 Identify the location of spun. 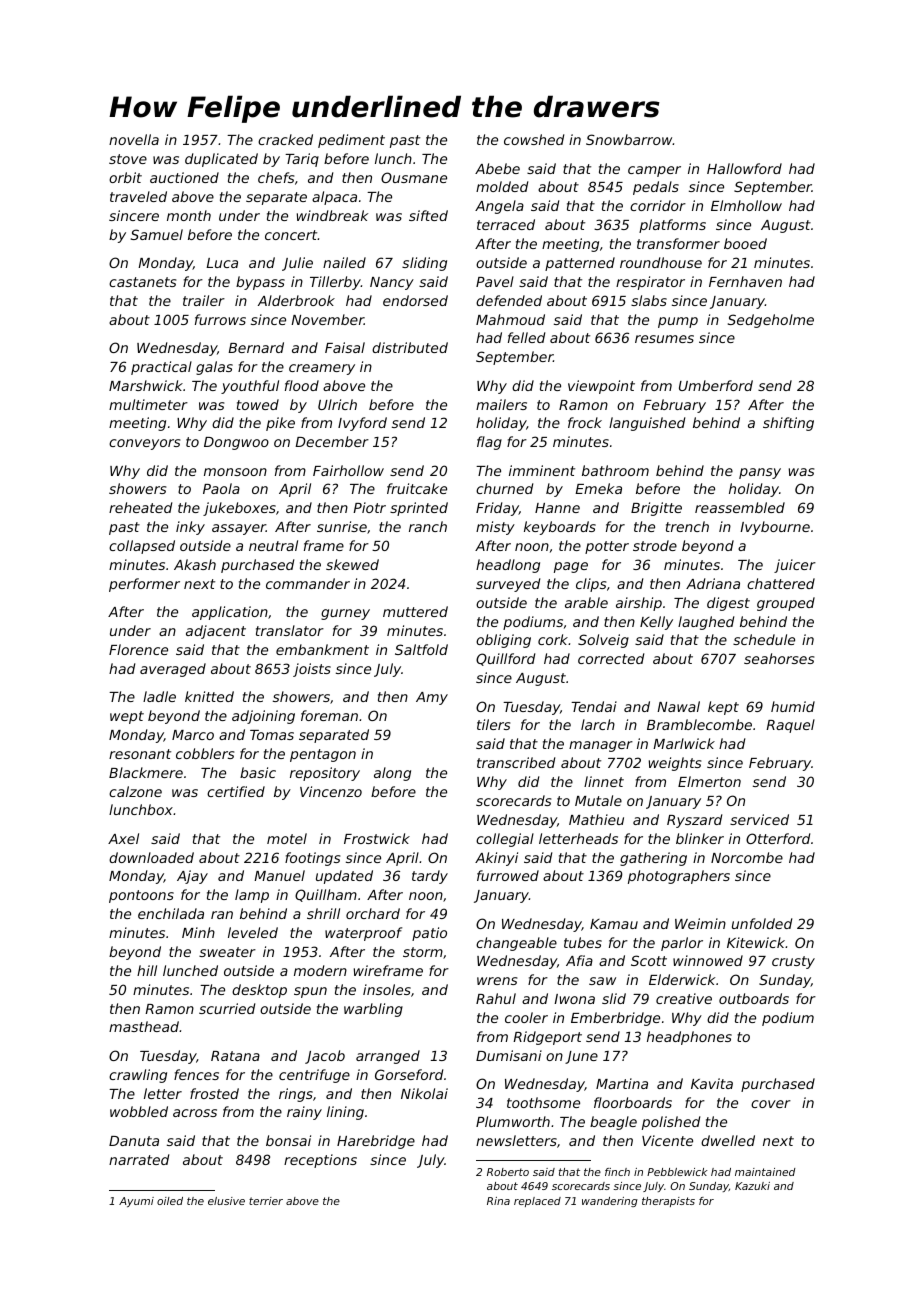
(310, 992).
